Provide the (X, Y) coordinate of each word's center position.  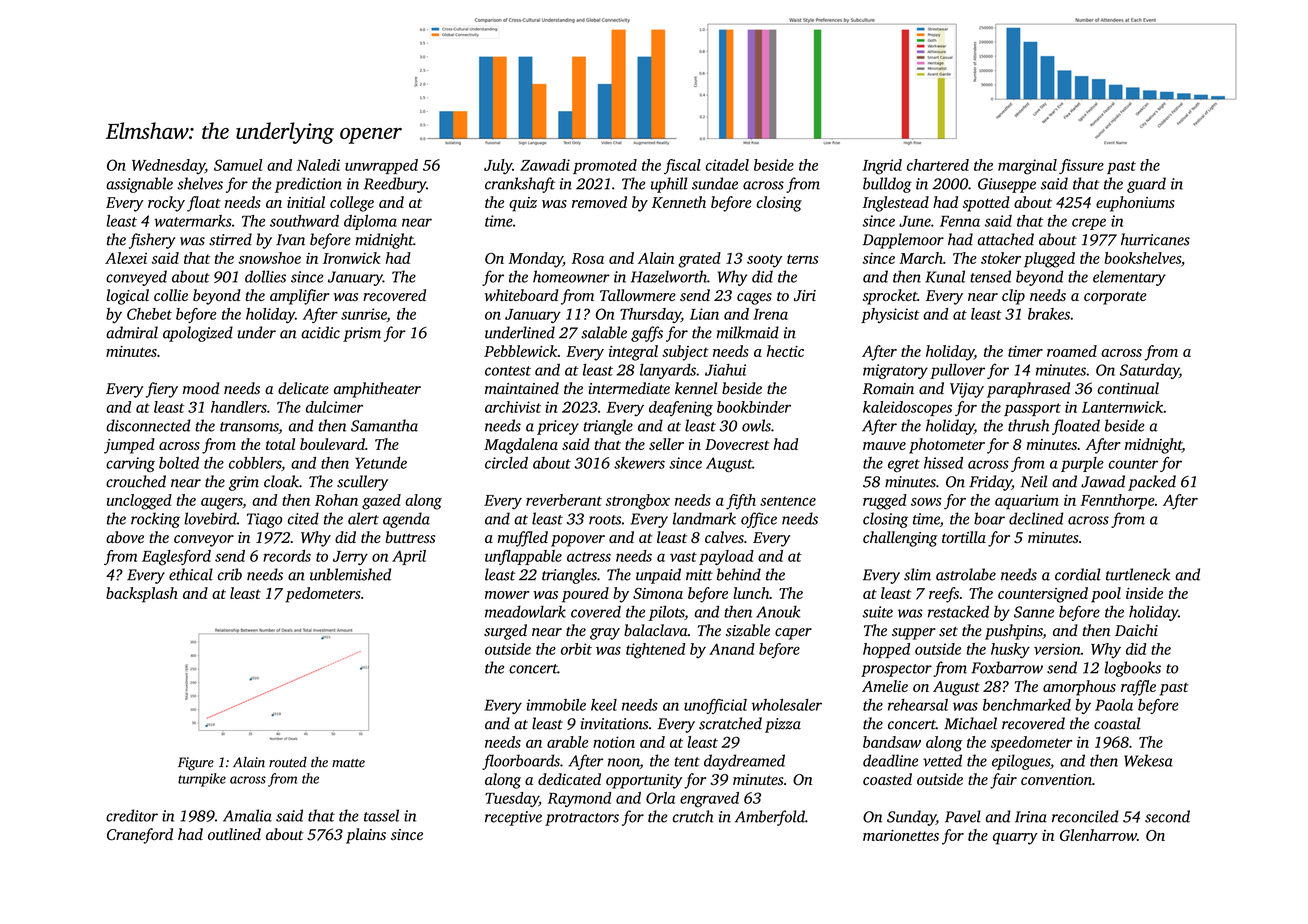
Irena (770, 314)
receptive (513, 818)
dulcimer (334, 407)
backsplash (142, 595)
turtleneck (1138, 574)
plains (366, 836)
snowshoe (269, 258)
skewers (639, 463)
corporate (1115, 298)
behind (739, 574)
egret (904, 465)
